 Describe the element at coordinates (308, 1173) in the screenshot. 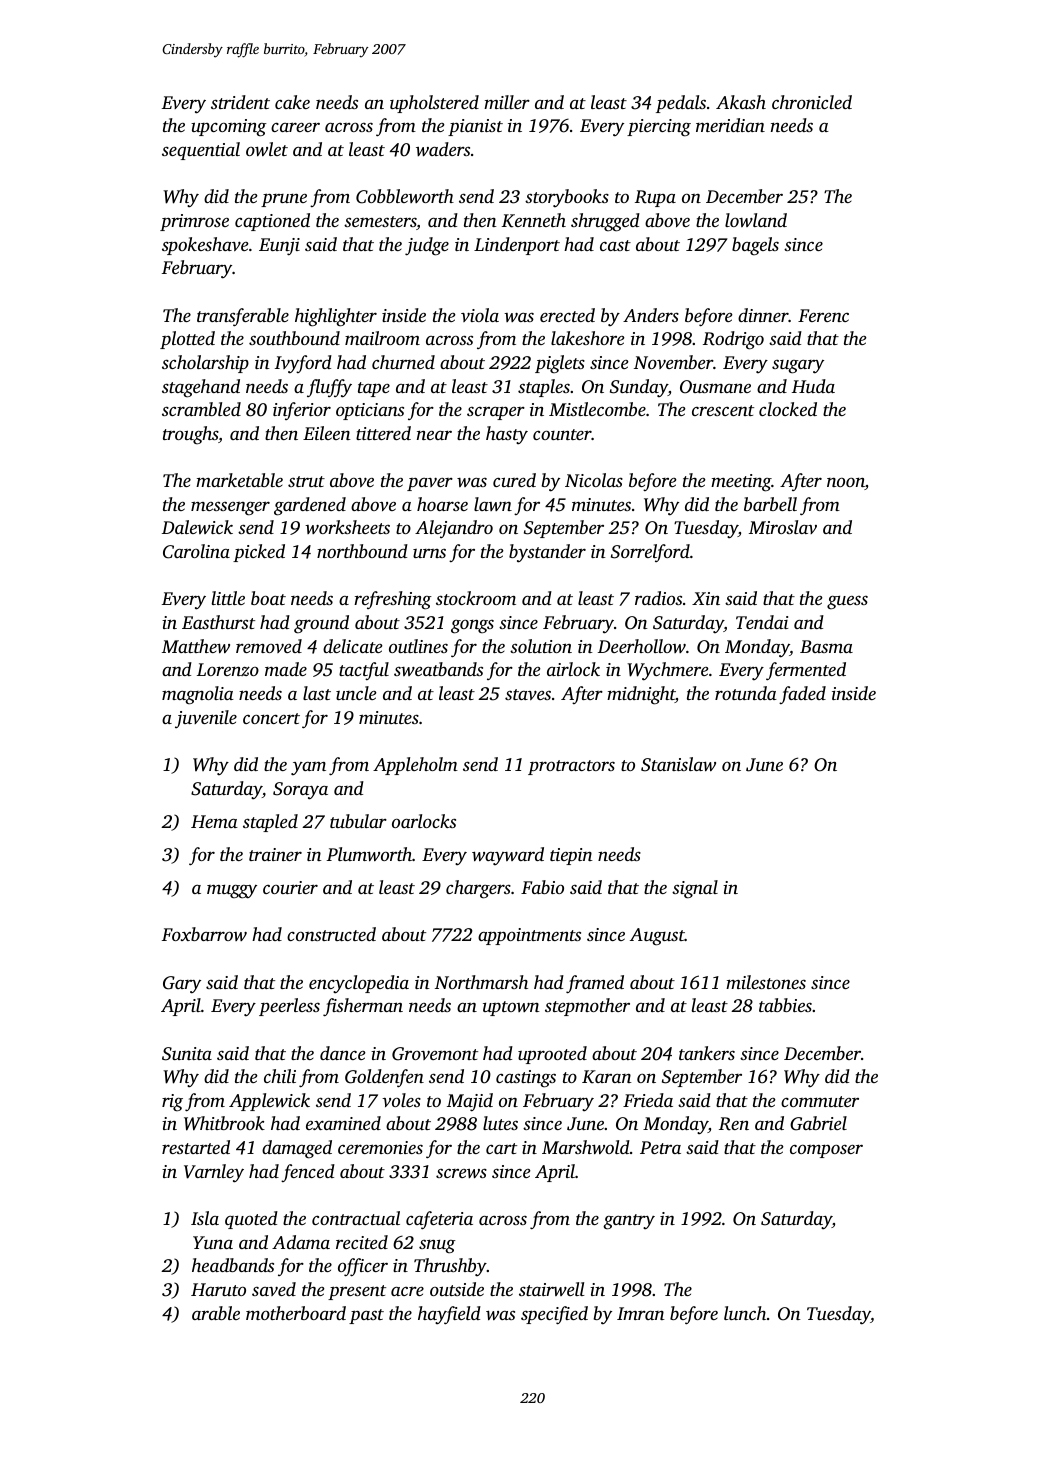

I see `fenced` at that location.
